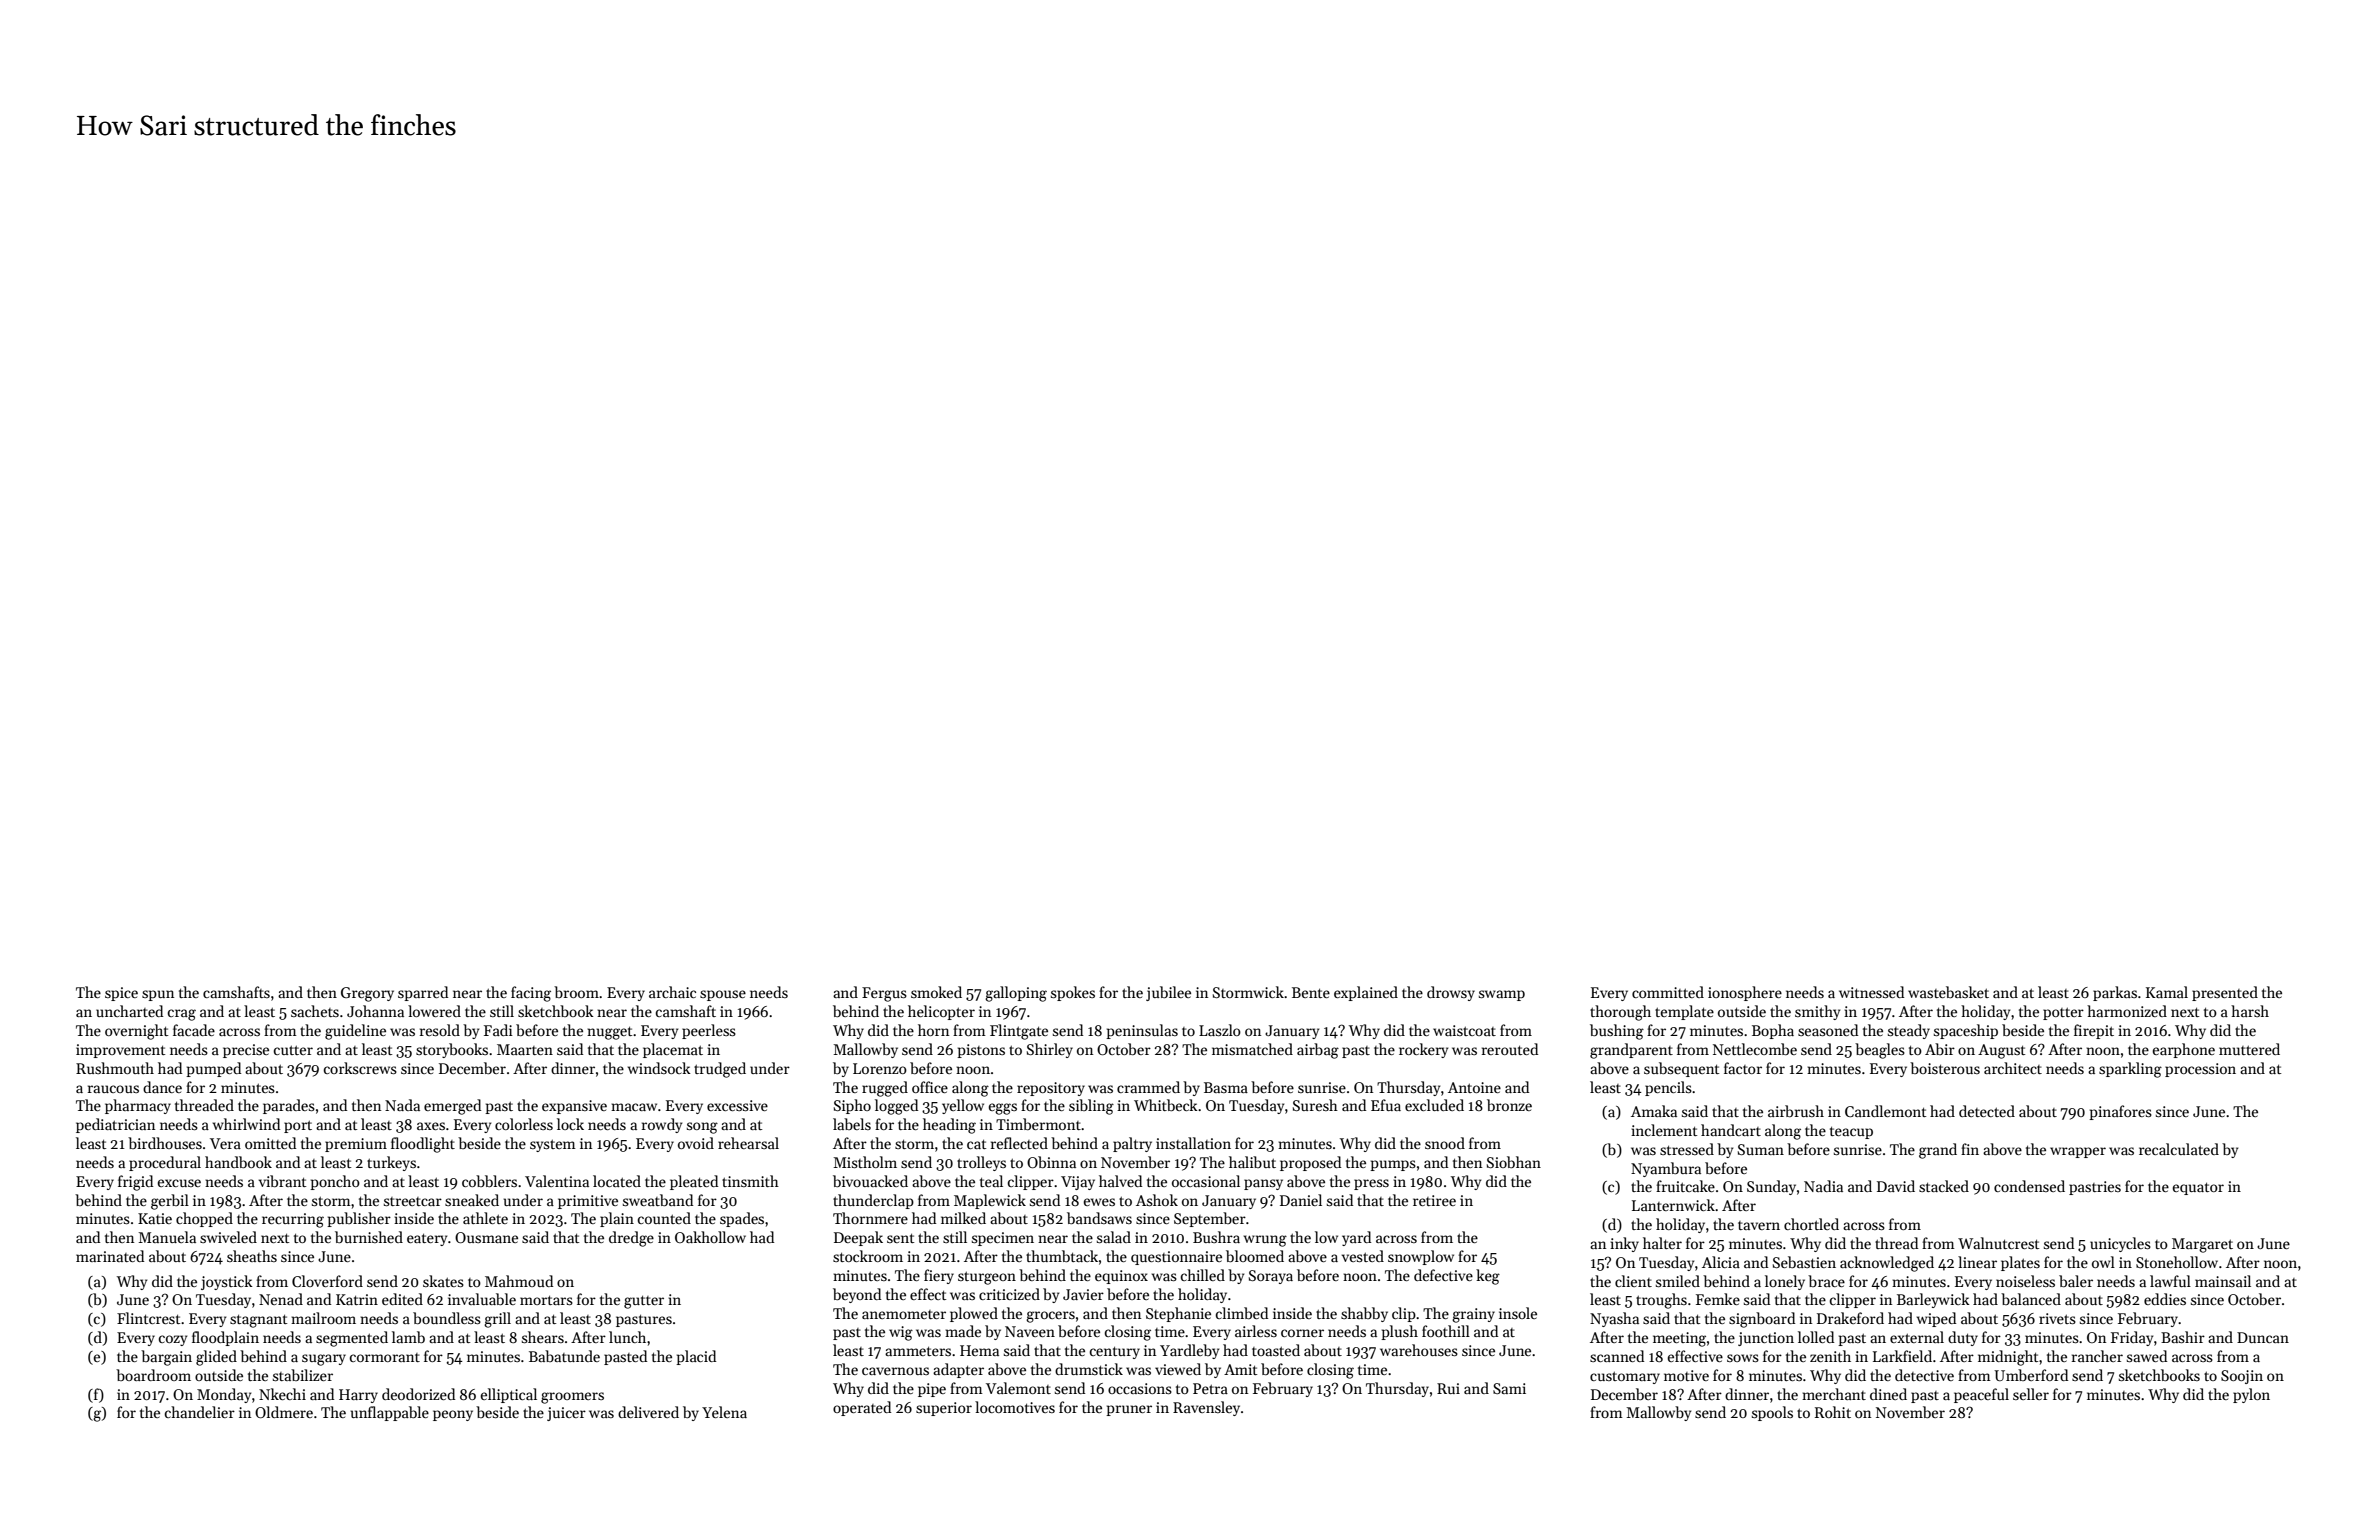  Describe the element at coordinates (1089, 1369) in the document. I see `drumstick` at that location.
